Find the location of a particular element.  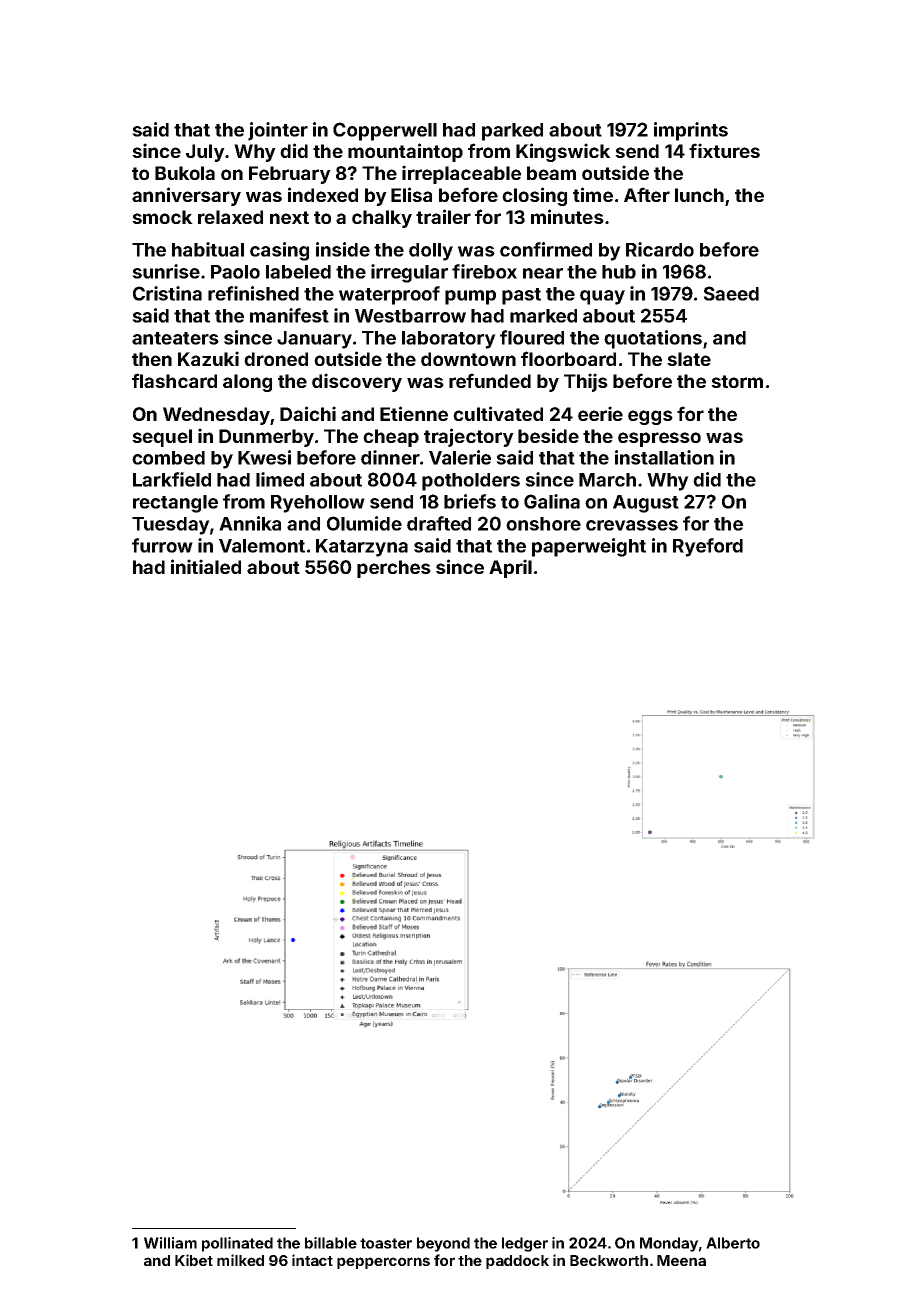

Etienne is located at coordinates (414, 413).
